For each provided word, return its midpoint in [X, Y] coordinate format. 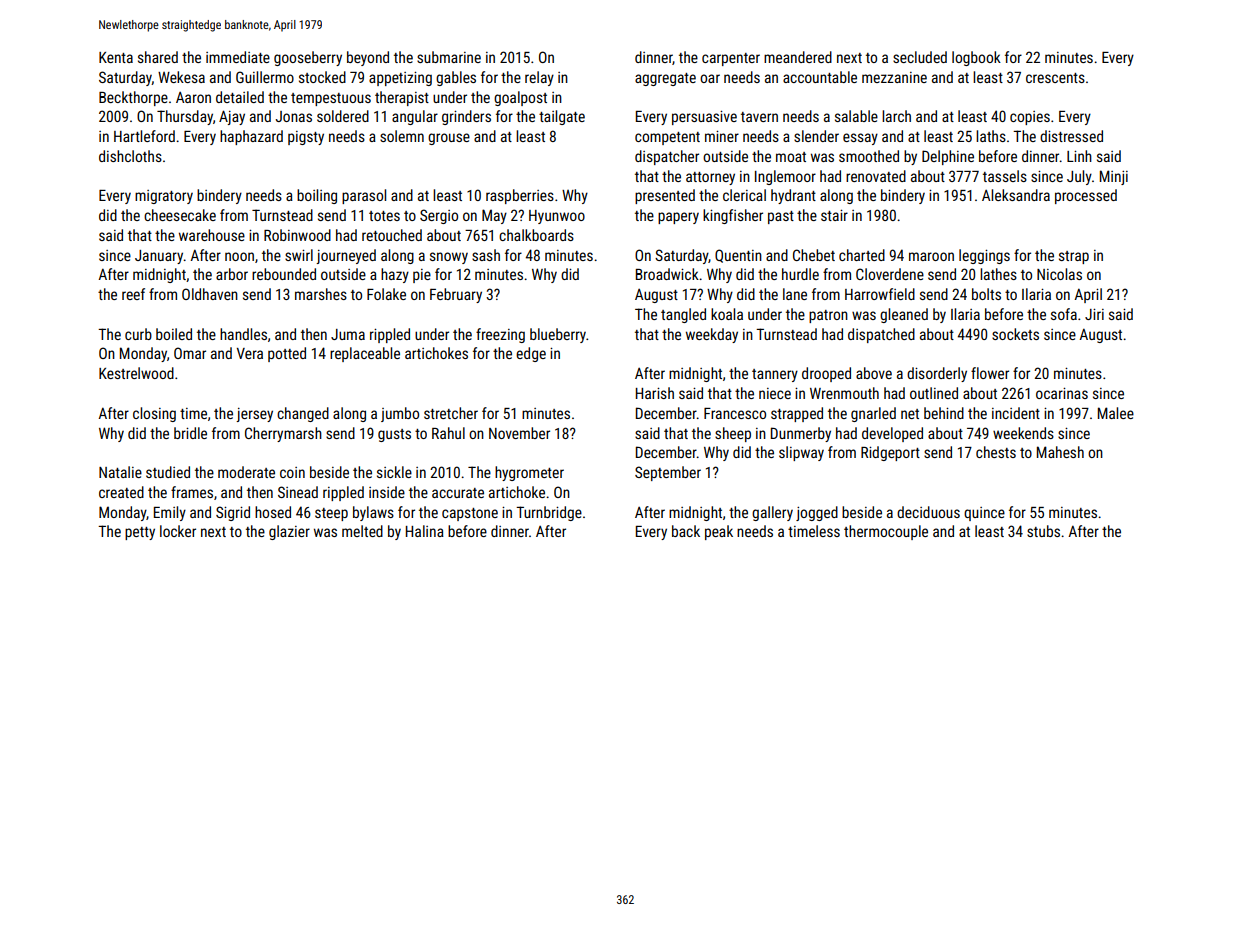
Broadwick [667, 274]
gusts [394, 435]
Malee [1116, 413]
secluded [920, 57]
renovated [876, 176]
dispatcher [667, 157]
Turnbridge [549, 513]
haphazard [251, 137]
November [519, 433]
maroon [931, 256]
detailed [240, 97]
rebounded [284, 274]
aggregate [665, 79]
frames [192, 492]
